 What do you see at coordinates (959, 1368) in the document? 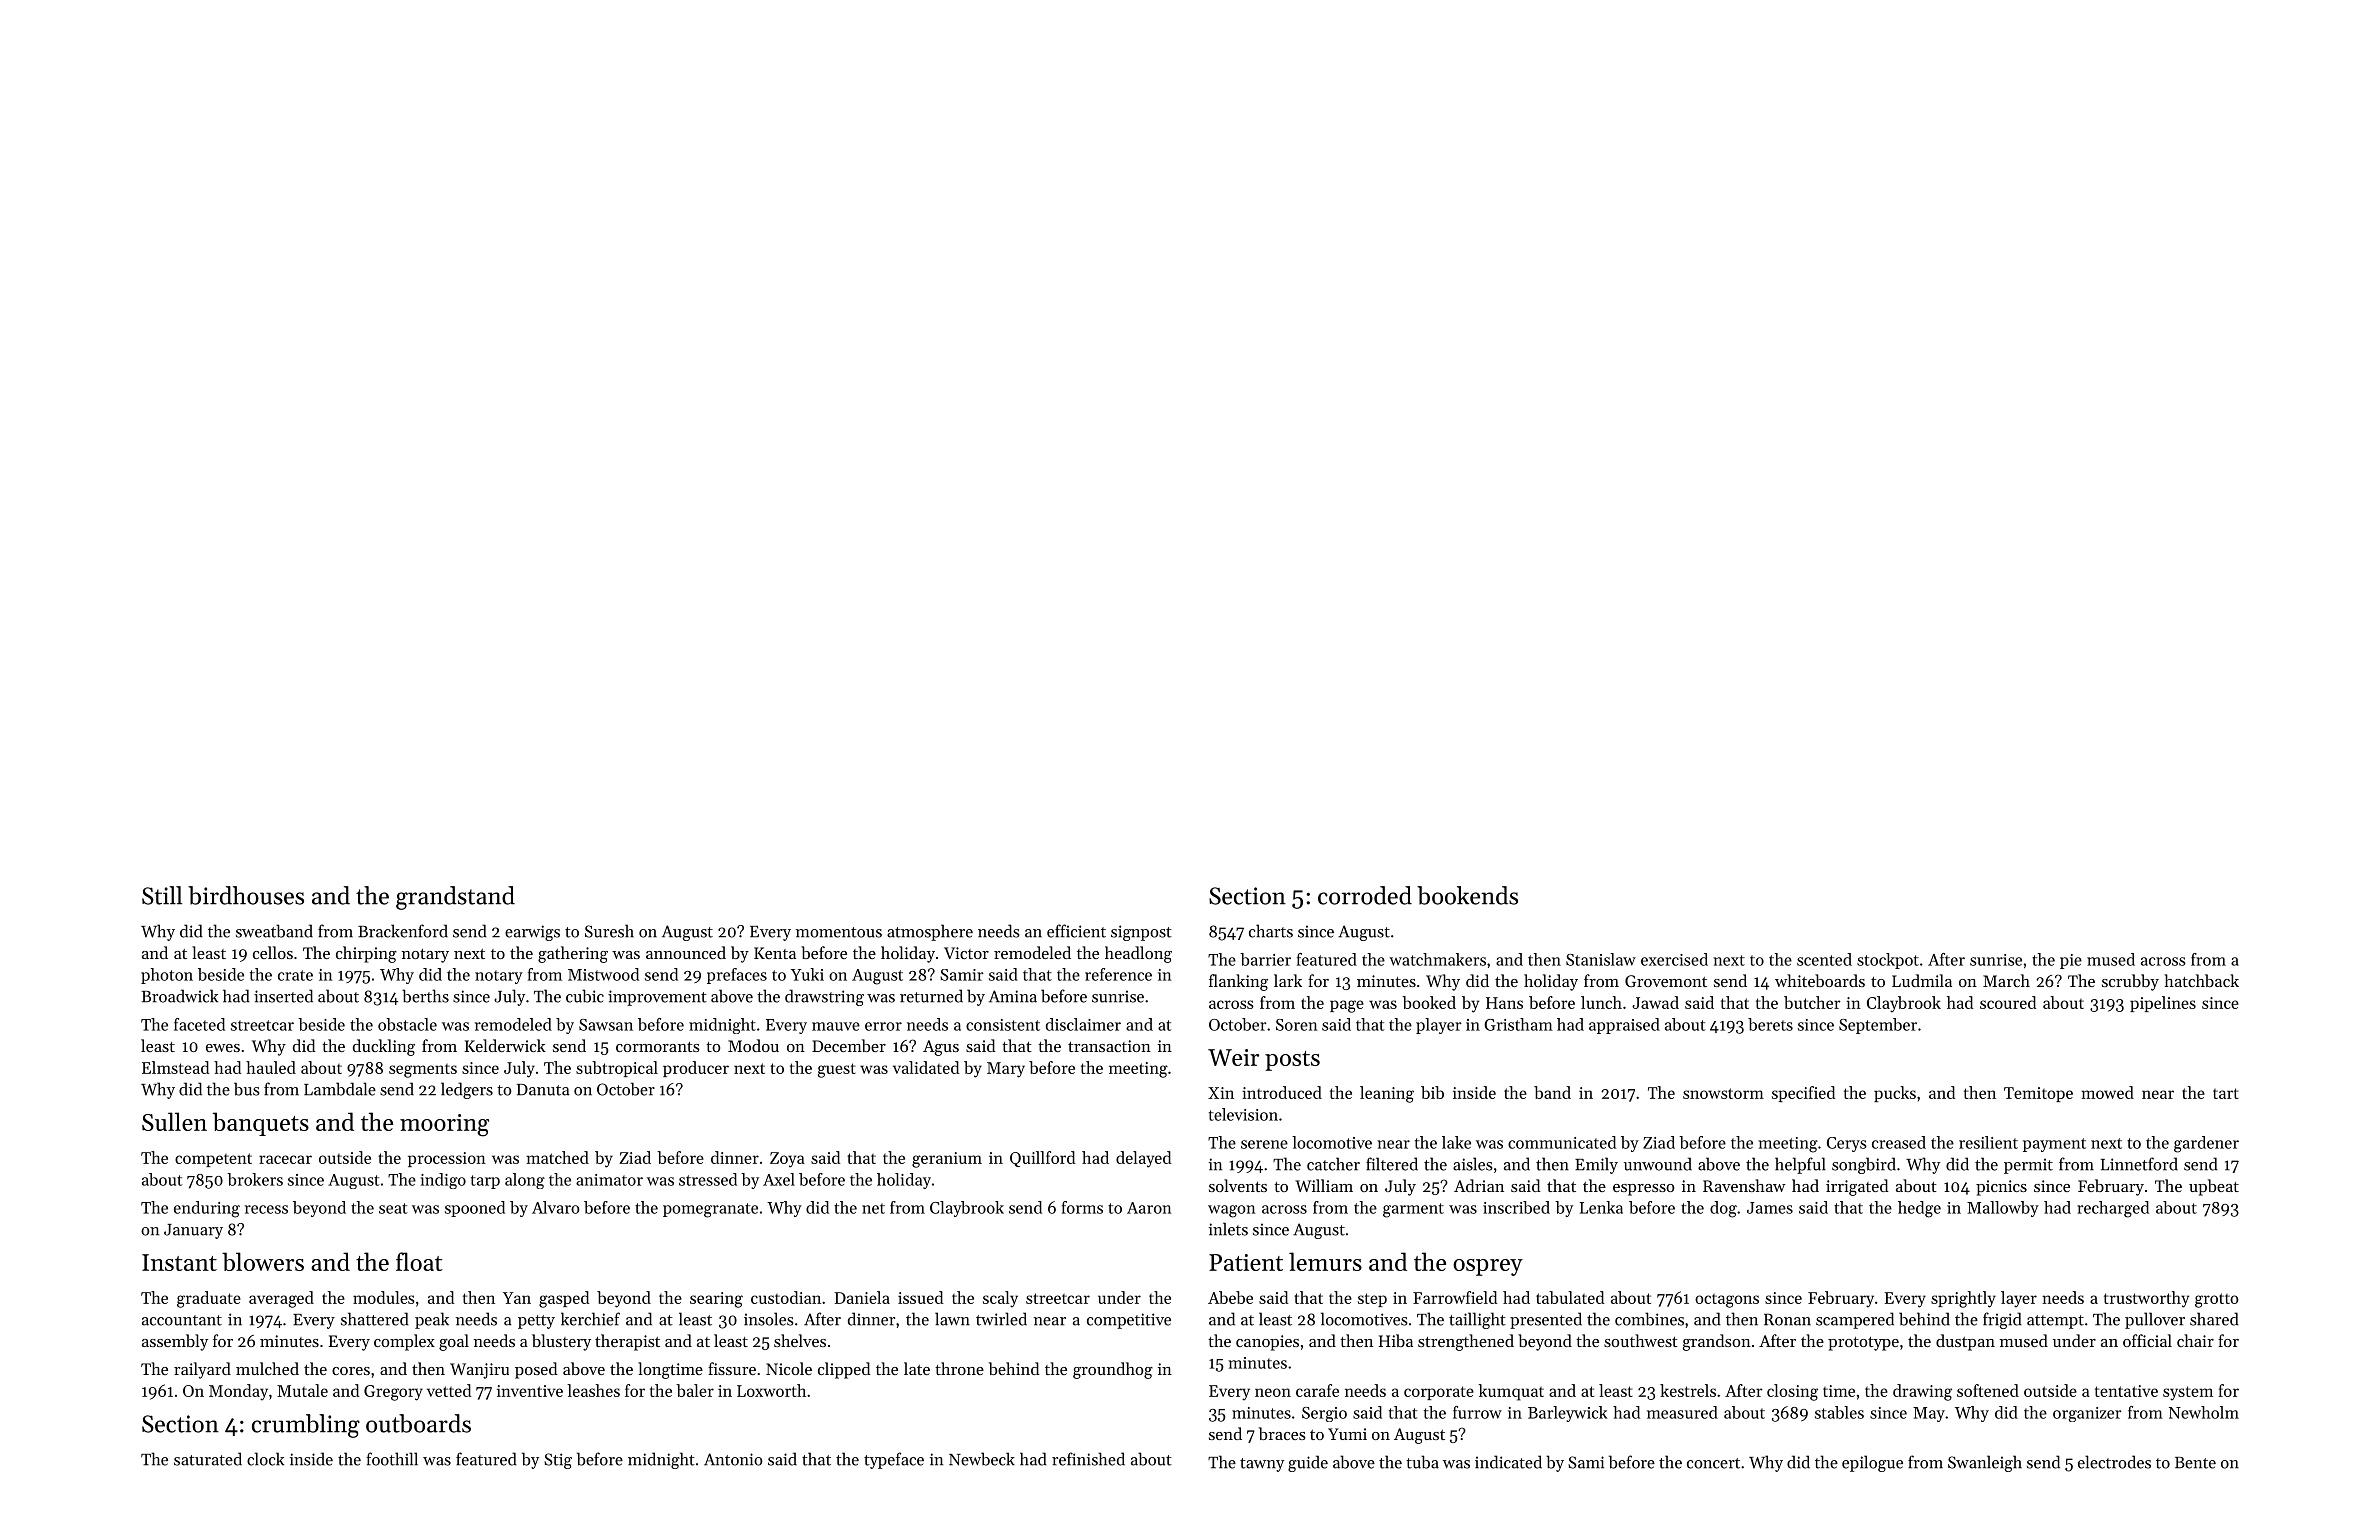
I see `throne` at bounding box center [959, 1368].
